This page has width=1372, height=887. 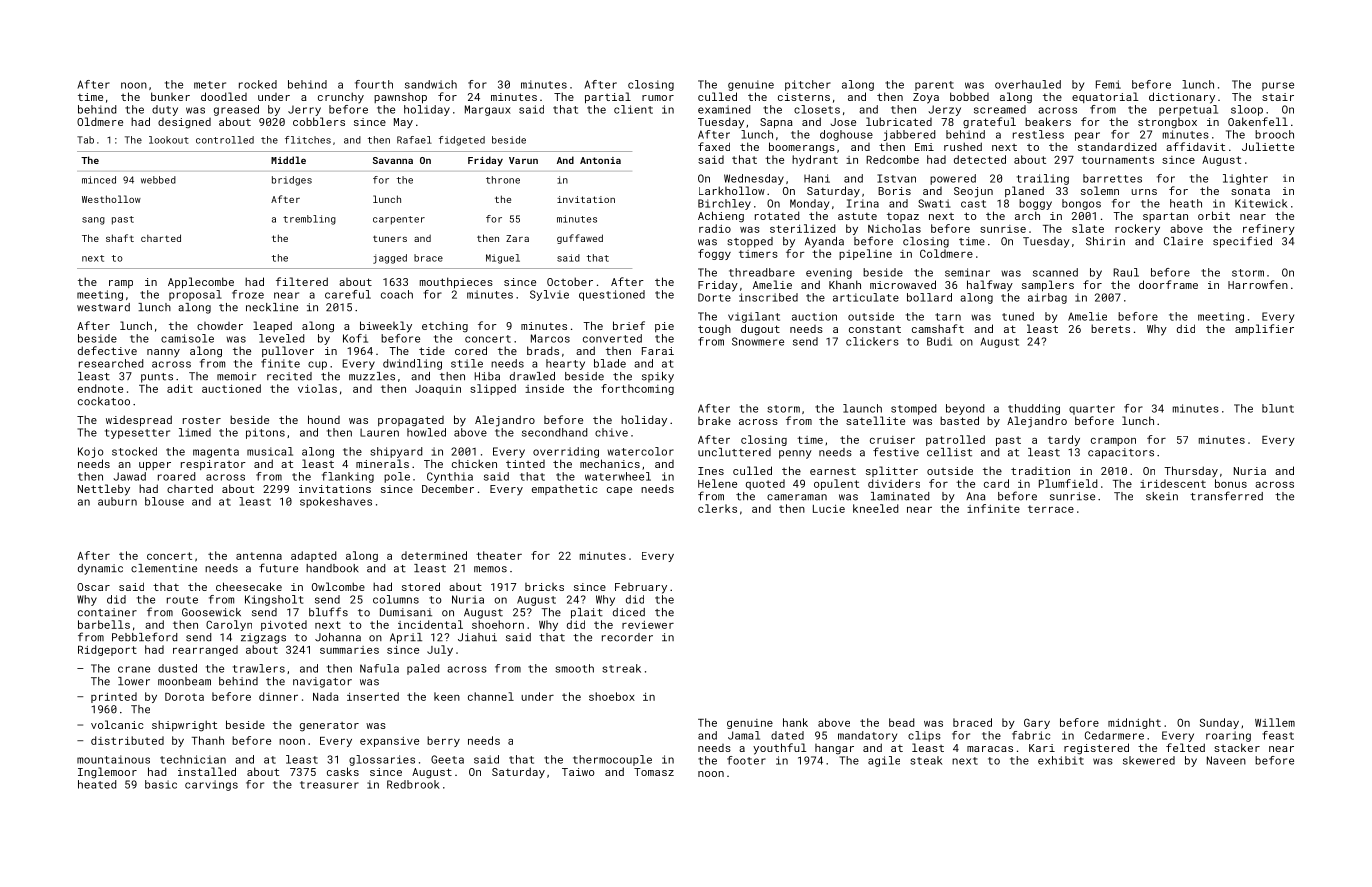 What do you see at coordinates (884, 761) in the page?
I see `agile` at bounding box center [884, 761].
